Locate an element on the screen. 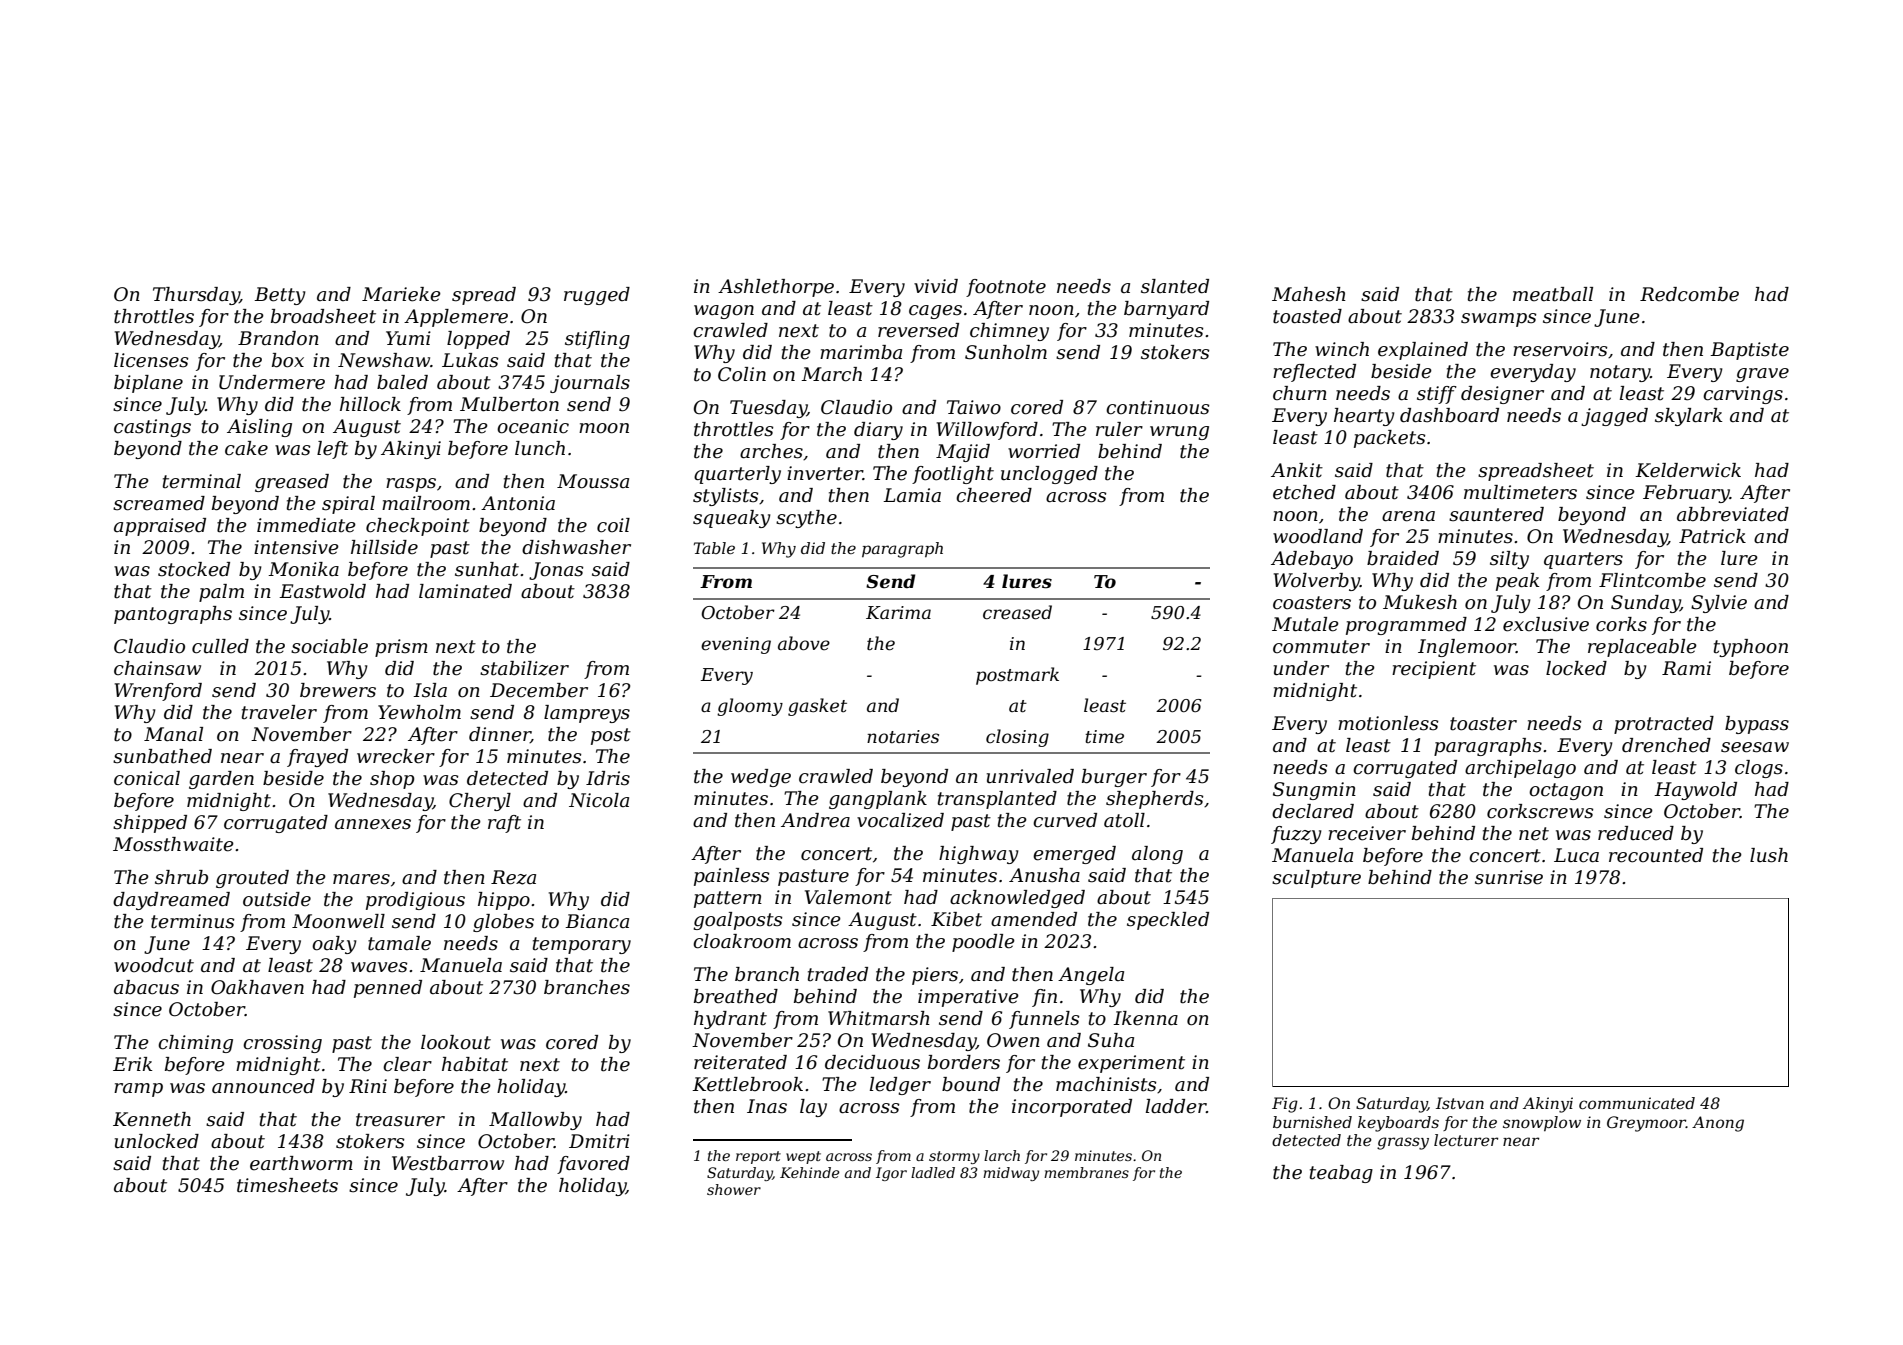  earthworm is located at coordinates (301, 1163).
